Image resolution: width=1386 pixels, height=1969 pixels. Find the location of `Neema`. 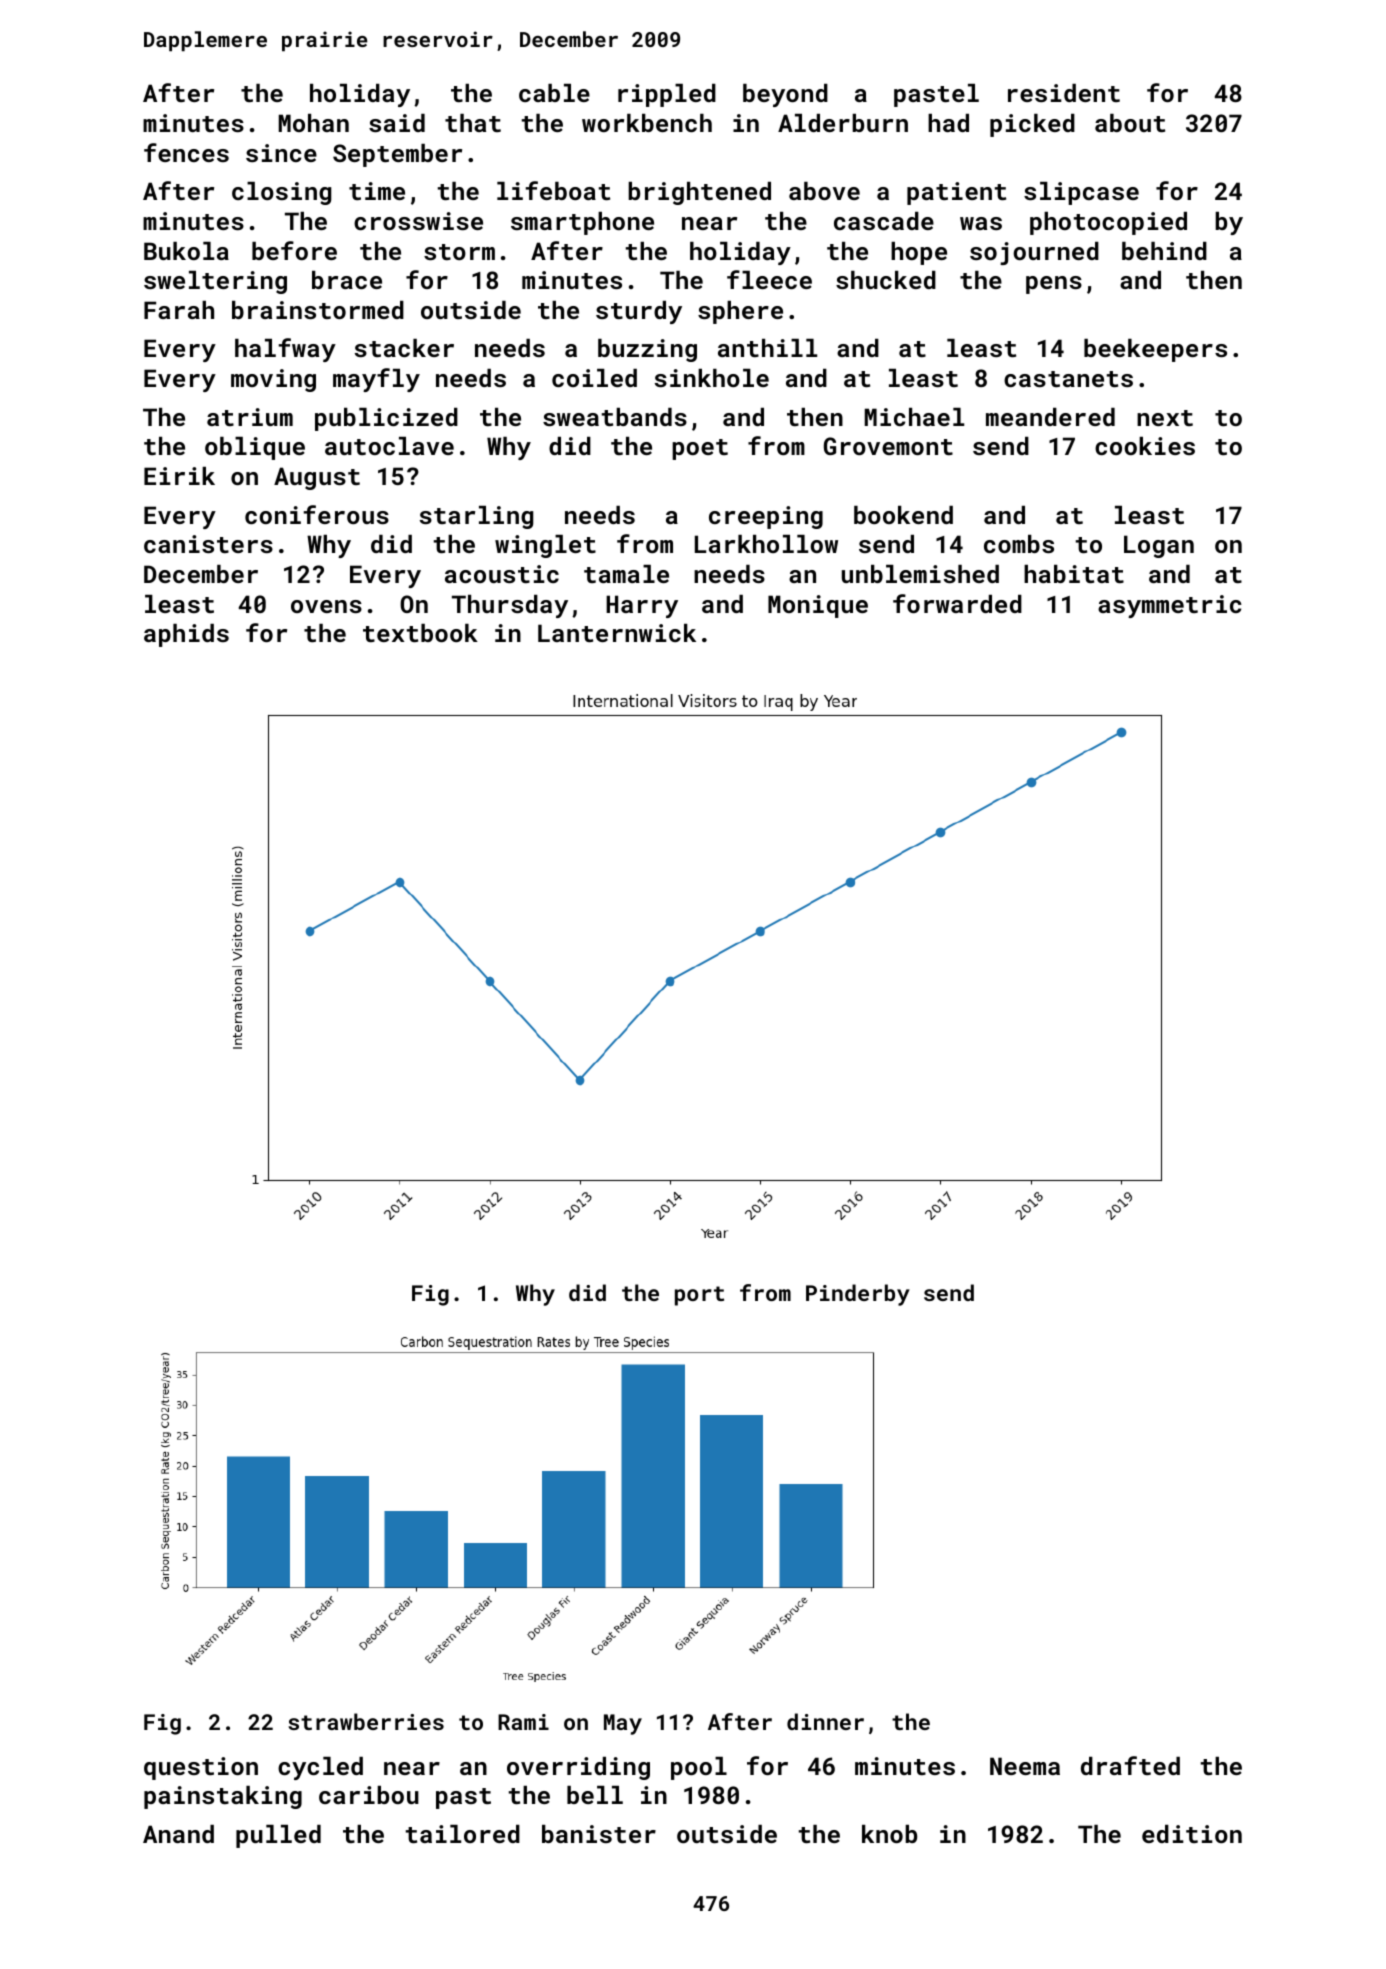

Neema is located at coordinates (1025, 1766).
